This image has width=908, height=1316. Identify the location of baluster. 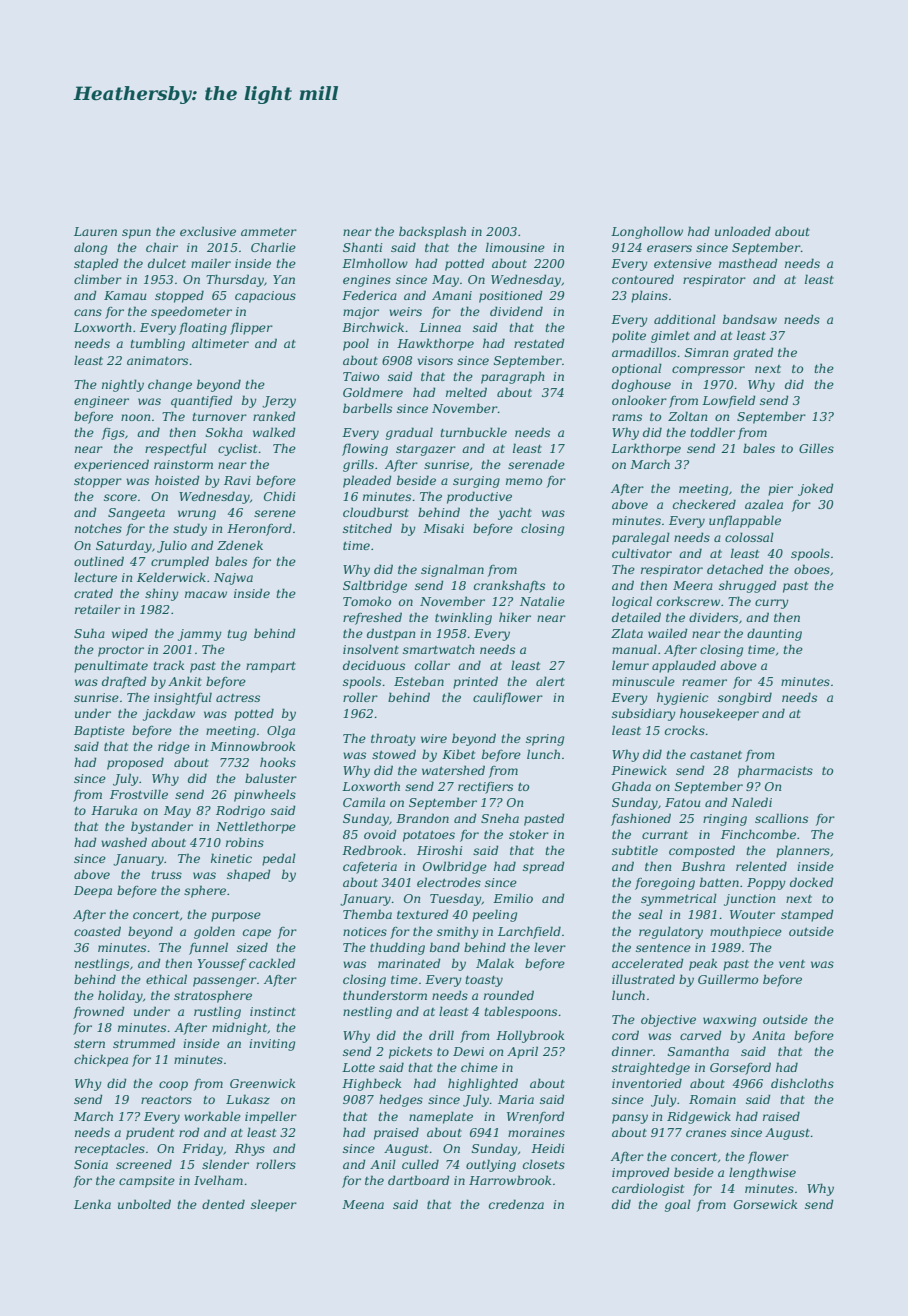
(271, 778).
